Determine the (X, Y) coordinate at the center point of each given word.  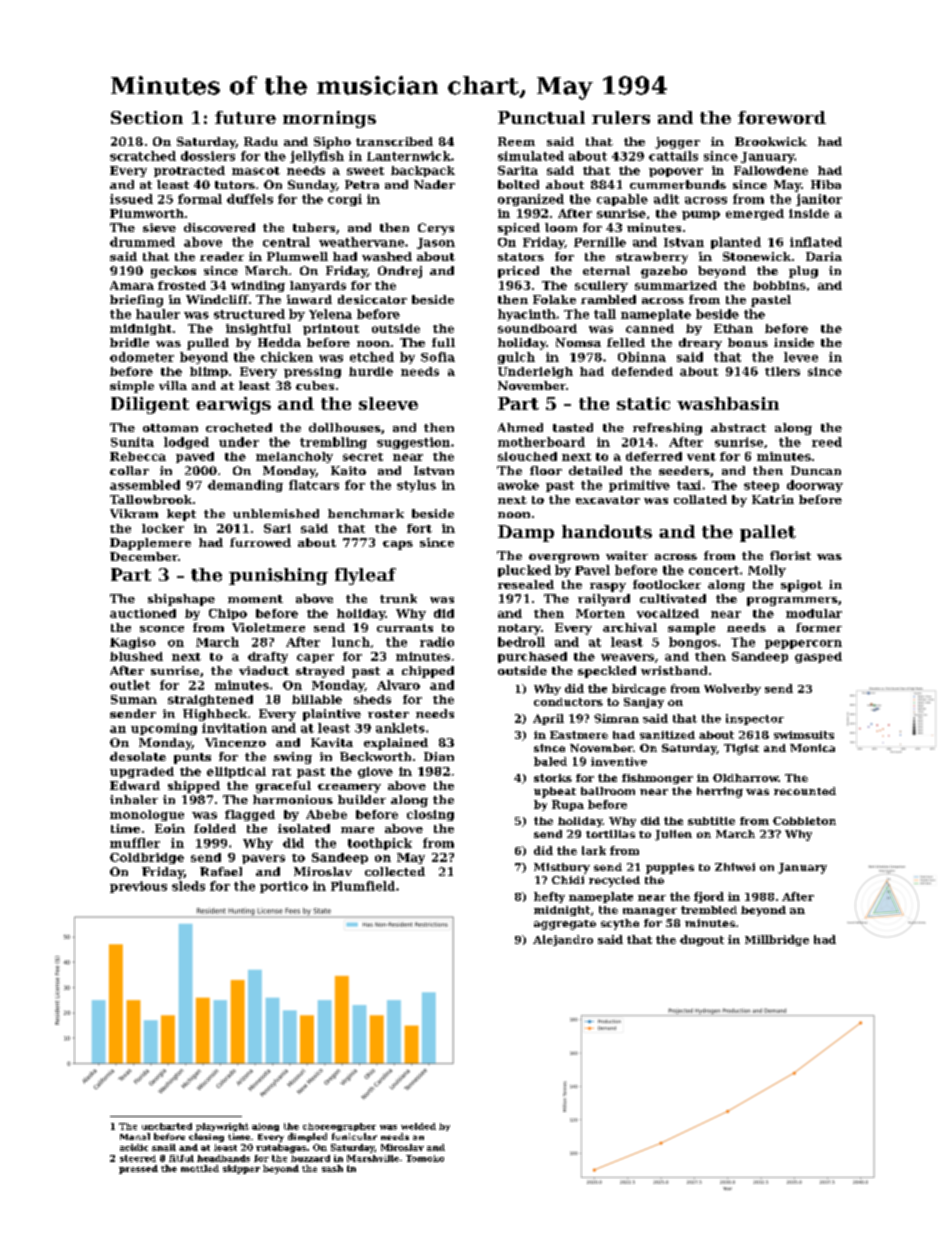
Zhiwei (735, 867)
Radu (261, 141)
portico (284, 887)
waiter (627, 555)
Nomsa (578, 342)
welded (418, 1126)
